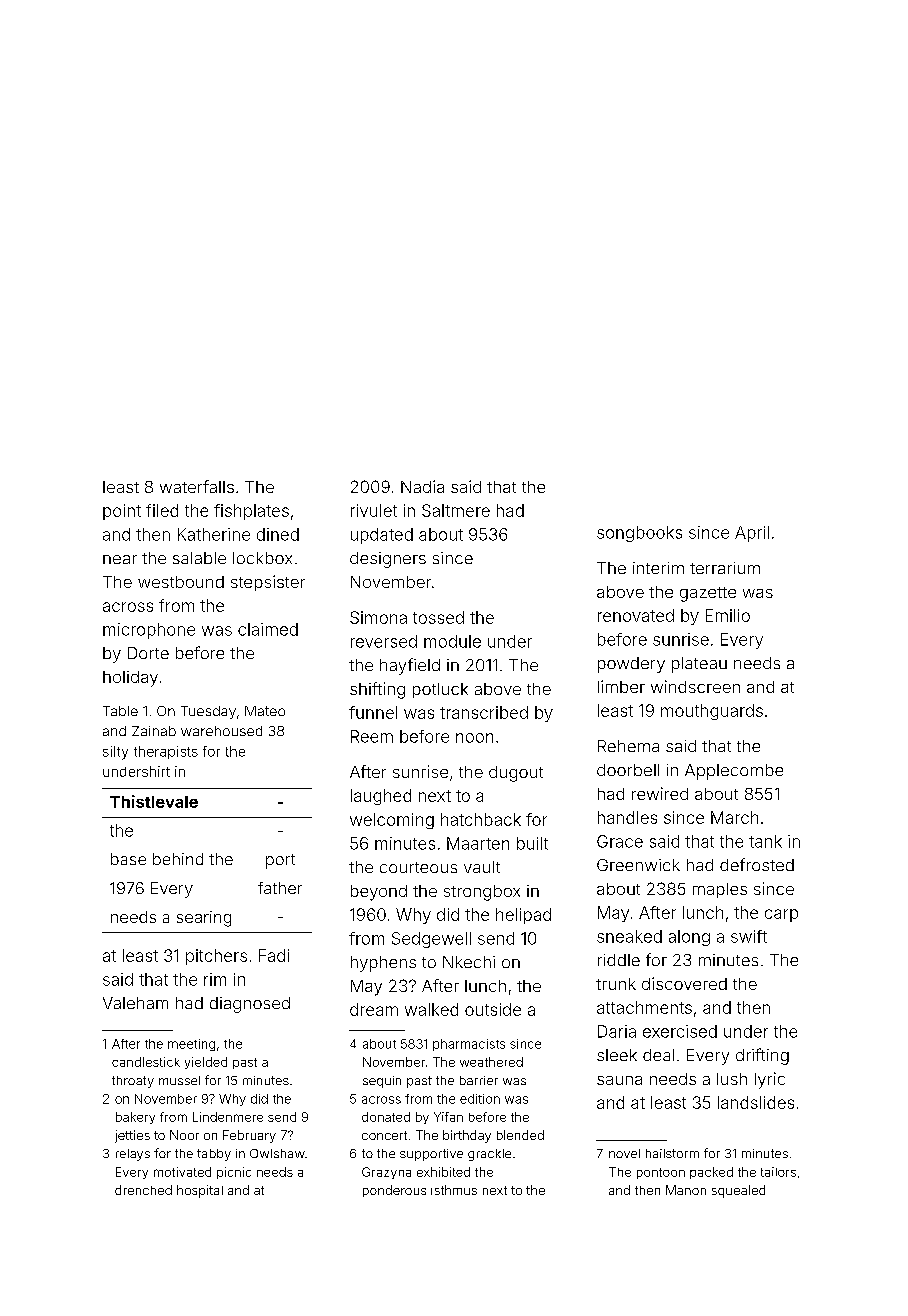 Image resolution: width=908 pixels, height=1316 pixels. What do you see at coordinates (695, 686) in the image?
I see `windscreen` at bounding box center [695, 686].
